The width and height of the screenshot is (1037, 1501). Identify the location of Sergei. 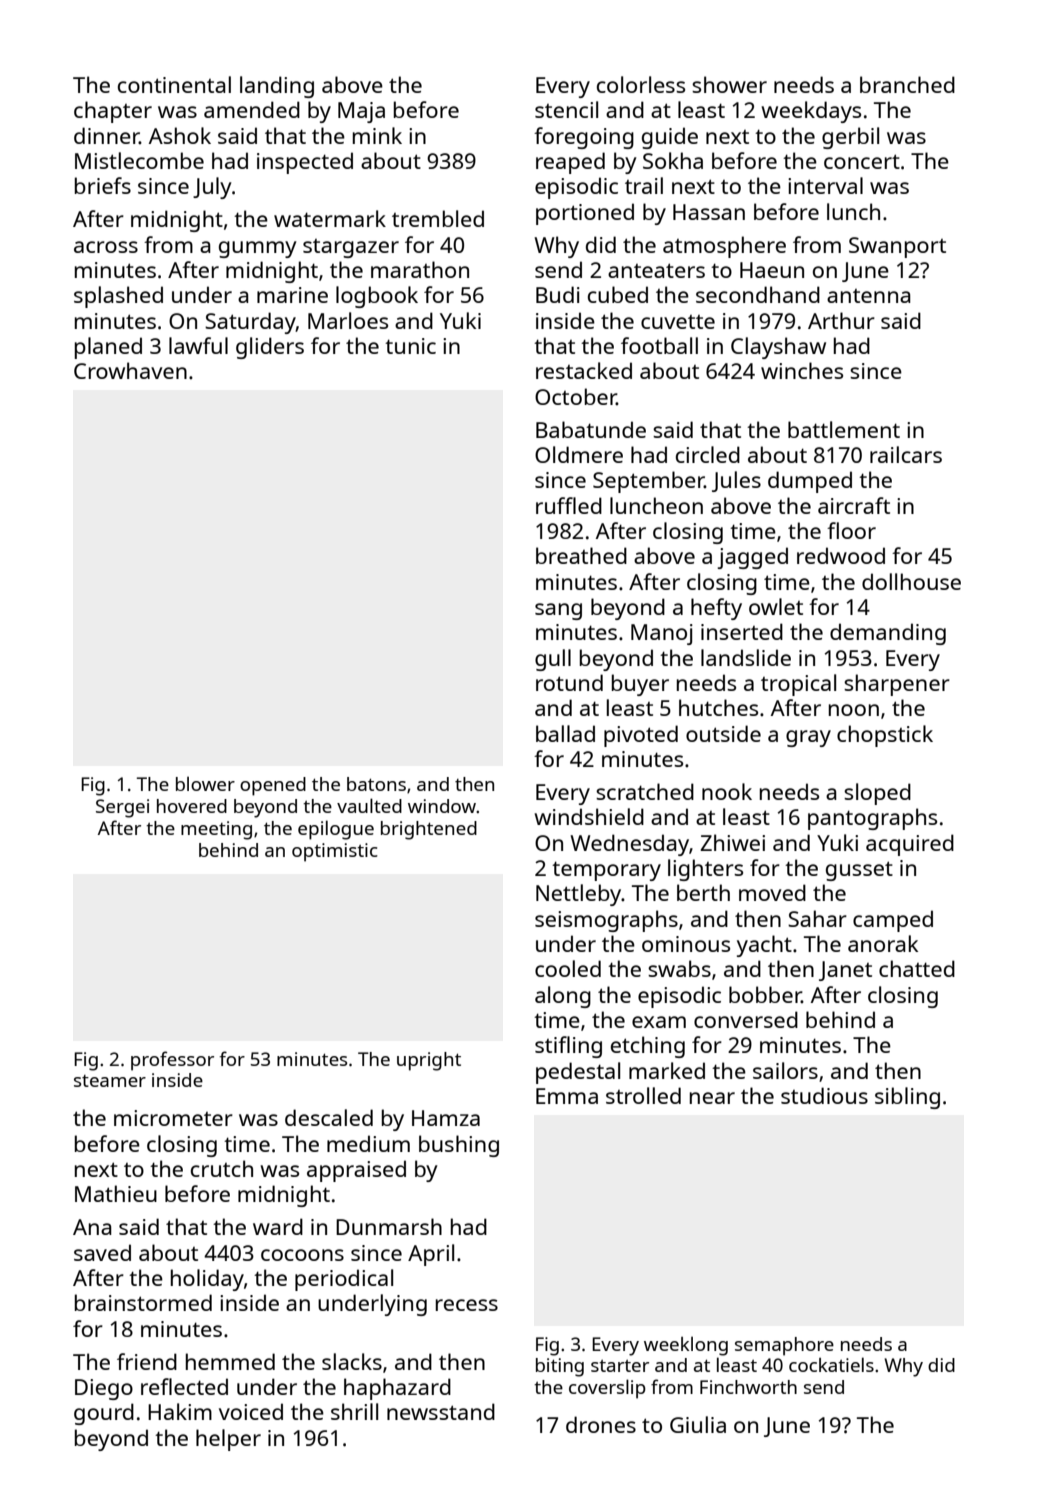
(122, 808).
